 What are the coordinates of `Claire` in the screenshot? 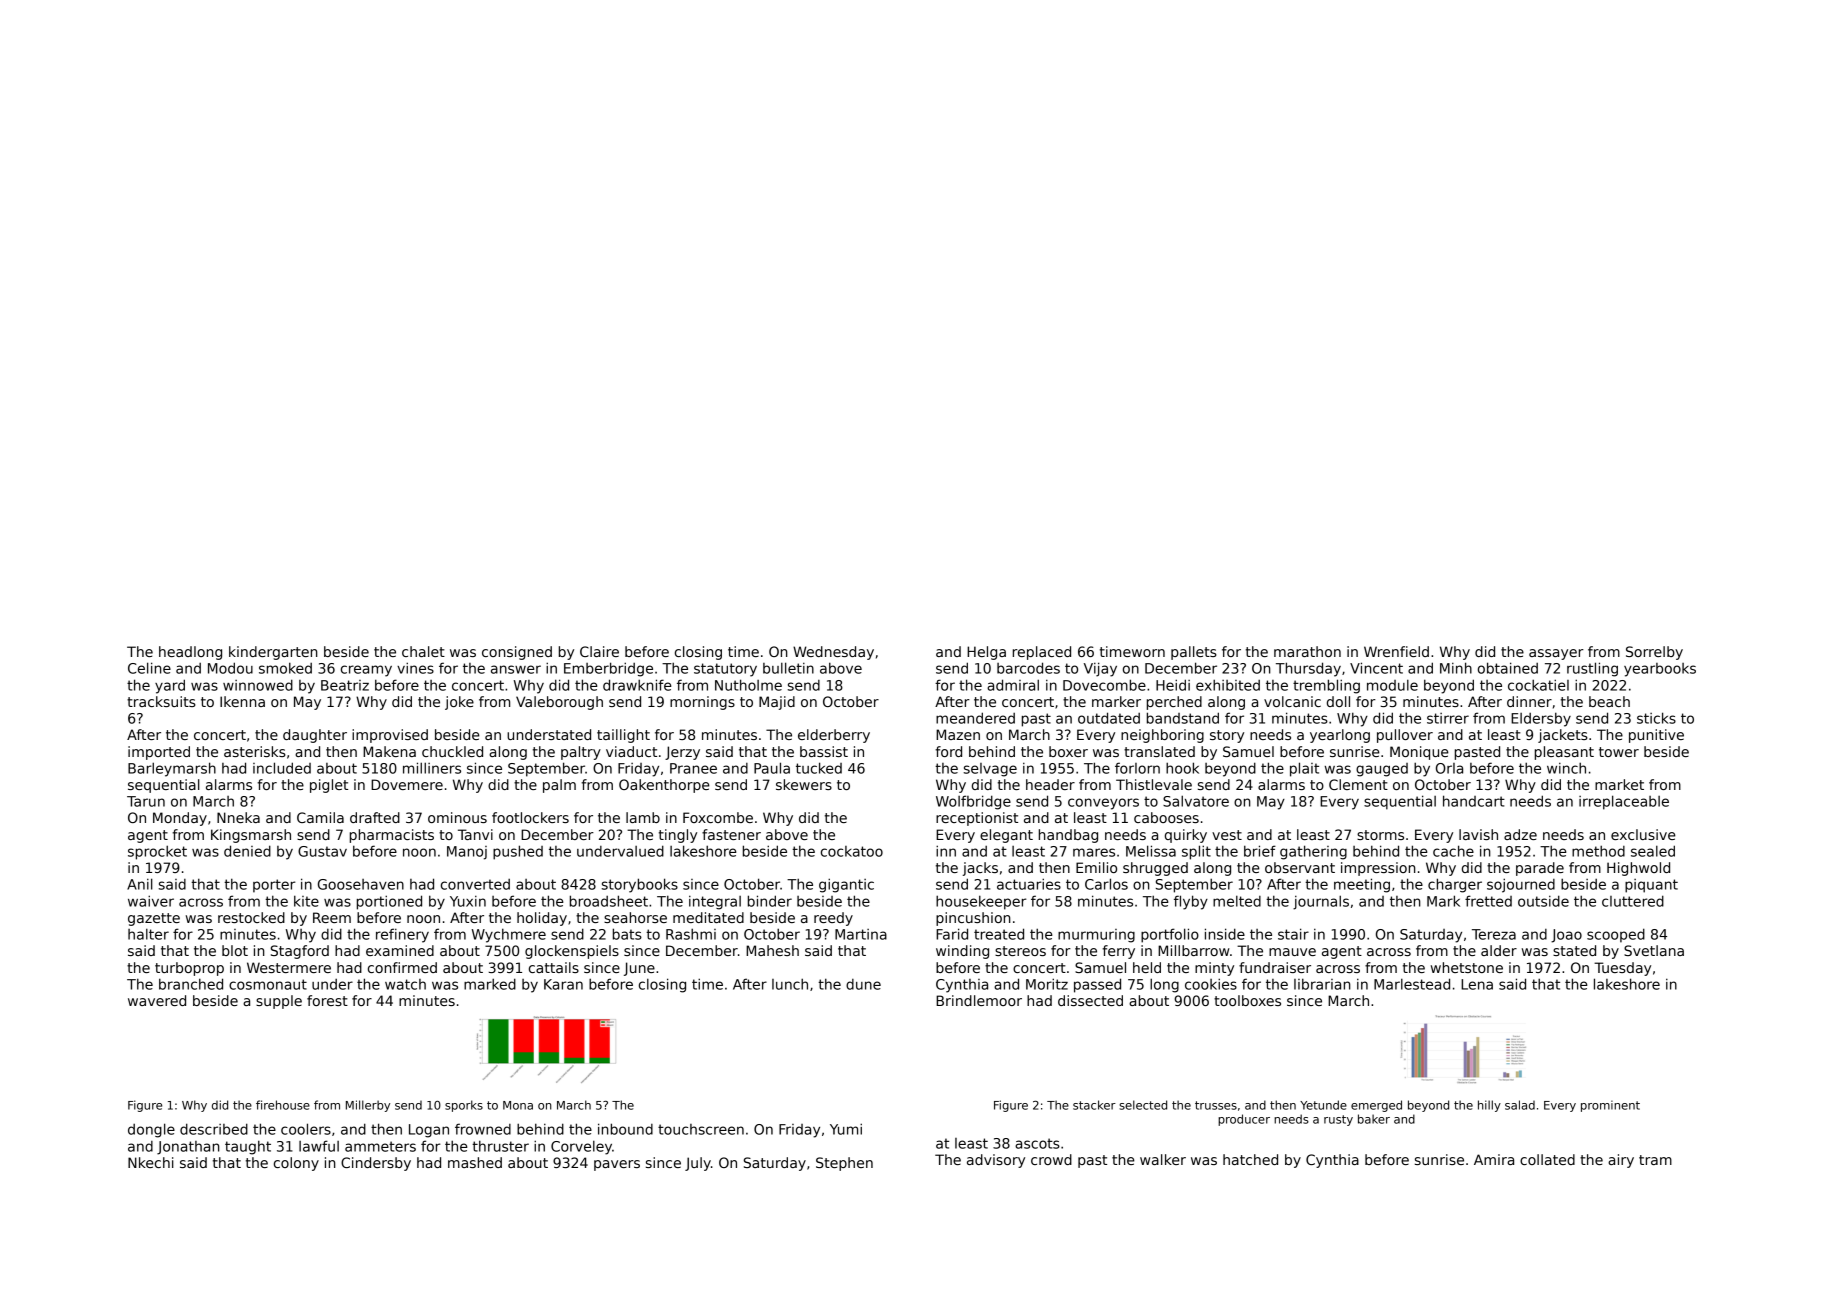 It's located at (599, 651).
